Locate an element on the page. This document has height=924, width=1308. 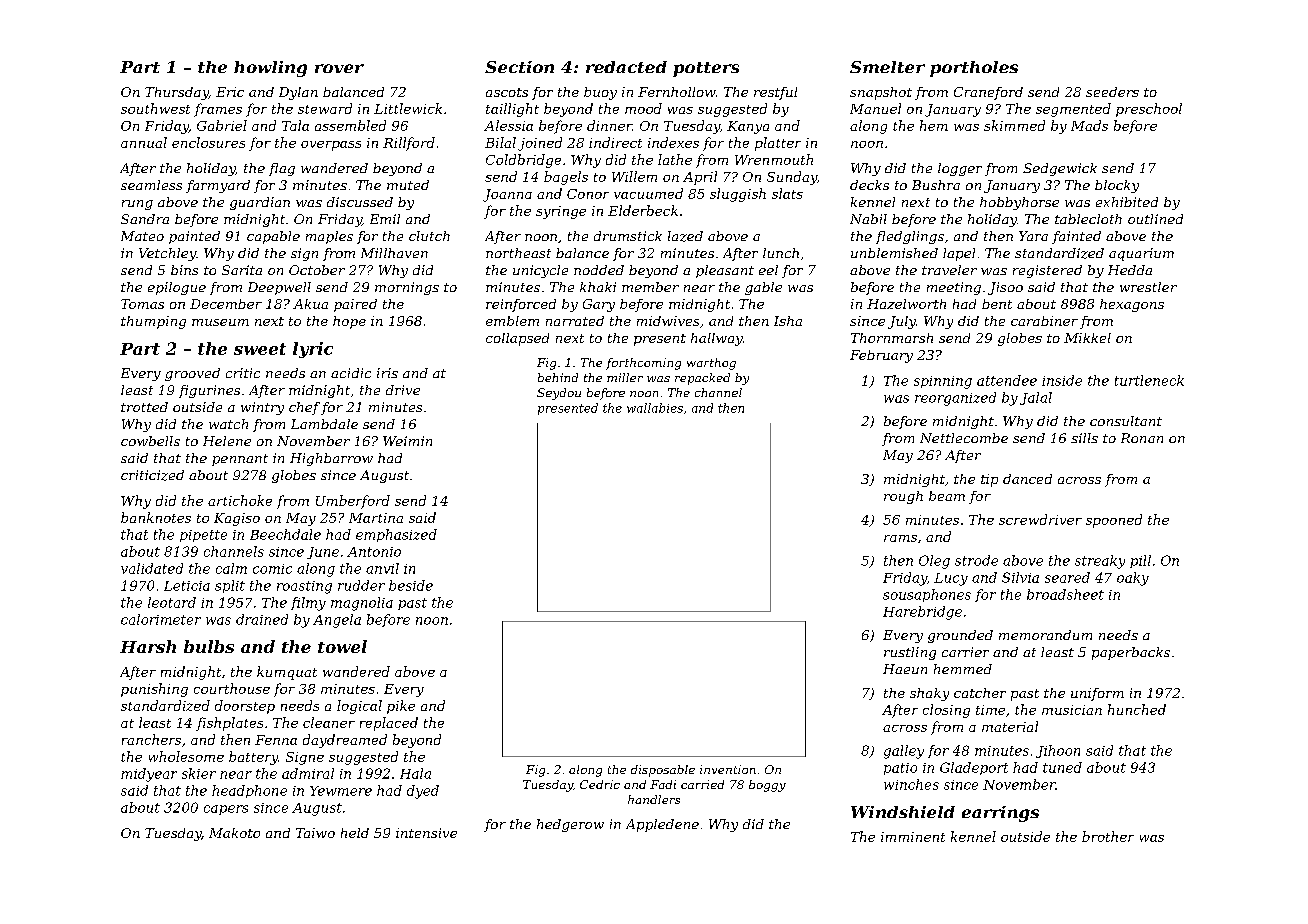
Haeun is located at coordinates (905, 669).
